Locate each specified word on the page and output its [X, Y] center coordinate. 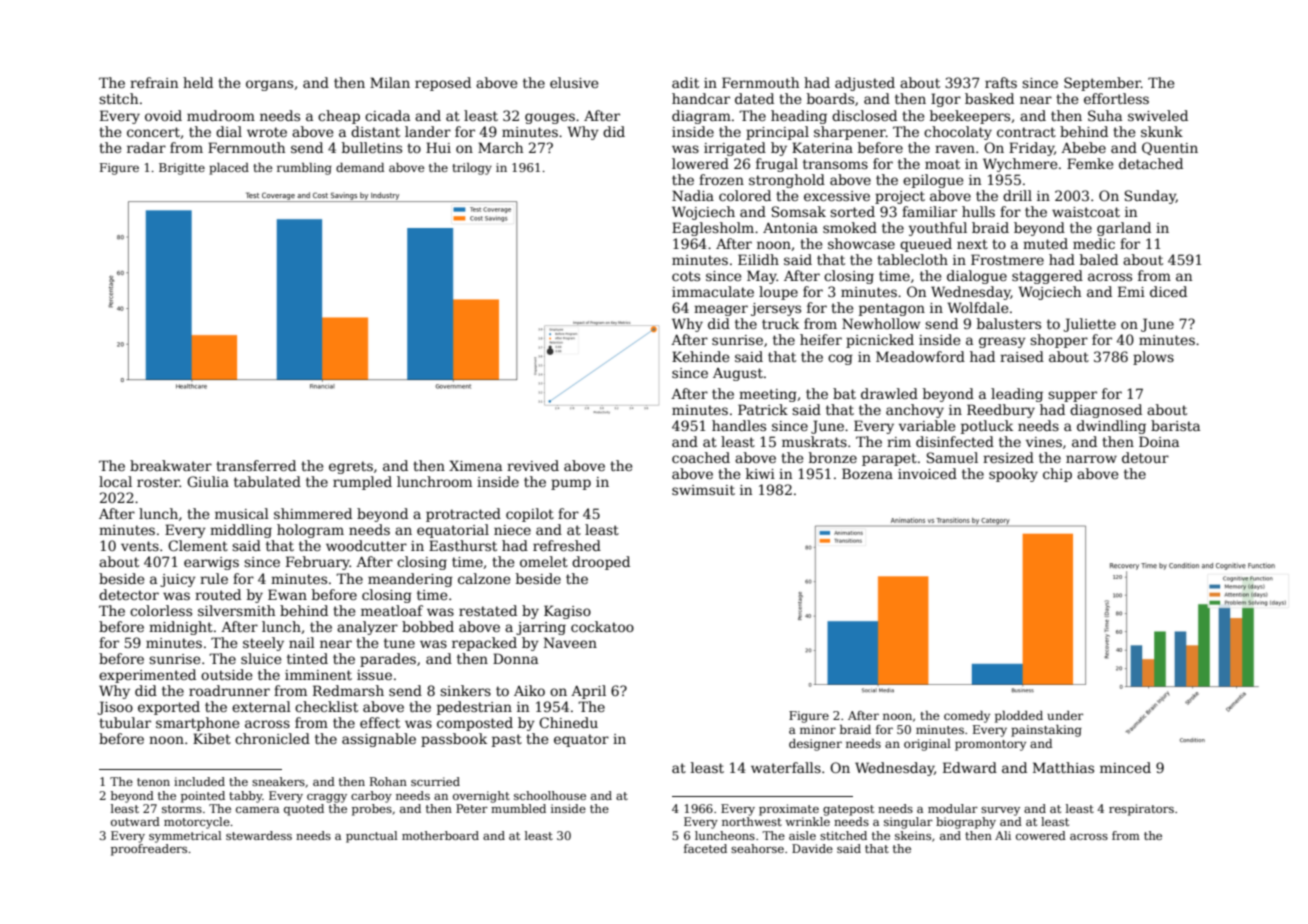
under [1065, 715]
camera [257, 810]
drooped [601, 563]
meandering [410, 580]
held [198, 82]
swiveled [1158, 115]
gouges [550, 118]
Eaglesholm [713, 229]
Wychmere [1020, 165]
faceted [705, 848]
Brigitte [182, 169]
